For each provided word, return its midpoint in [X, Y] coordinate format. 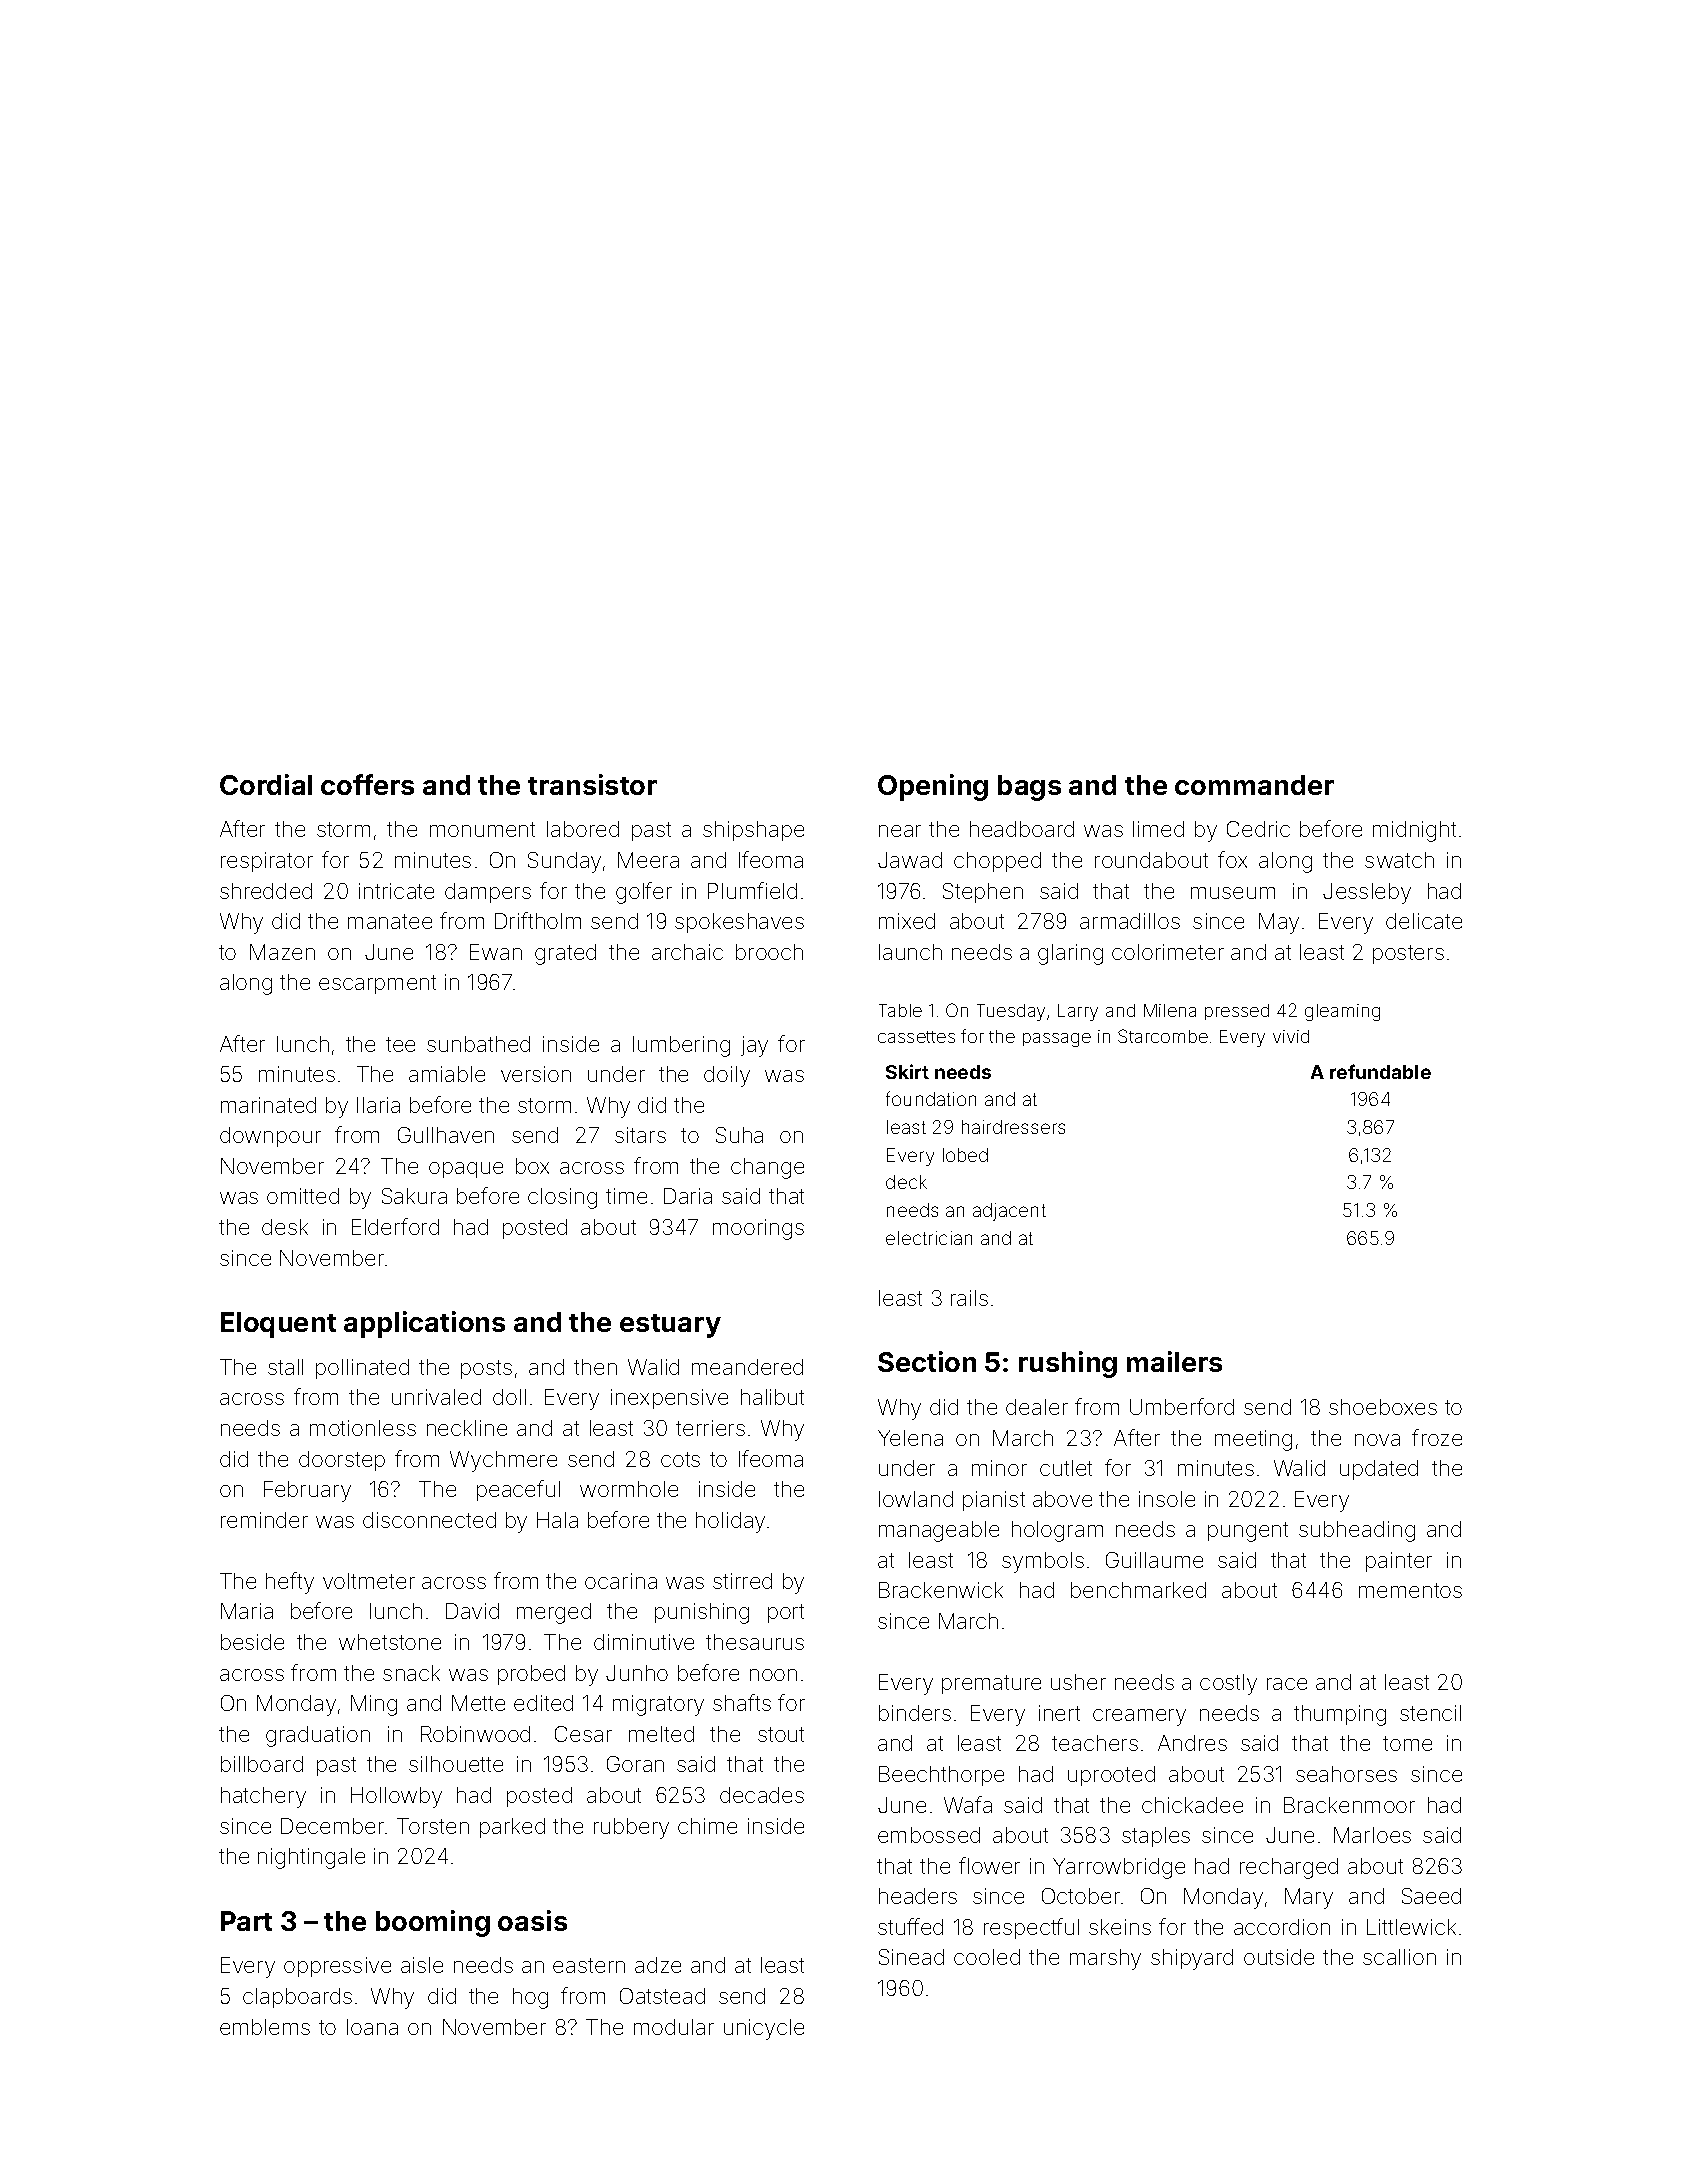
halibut [772, 1397]
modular [674, 2027]
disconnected [429, 1520]
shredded [266, 891]
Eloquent [278, 1325]
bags [1029, 788]
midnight [1414, 831]
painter [1399, 1562]
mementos [1410, 1590]
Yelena [910, 1438]
